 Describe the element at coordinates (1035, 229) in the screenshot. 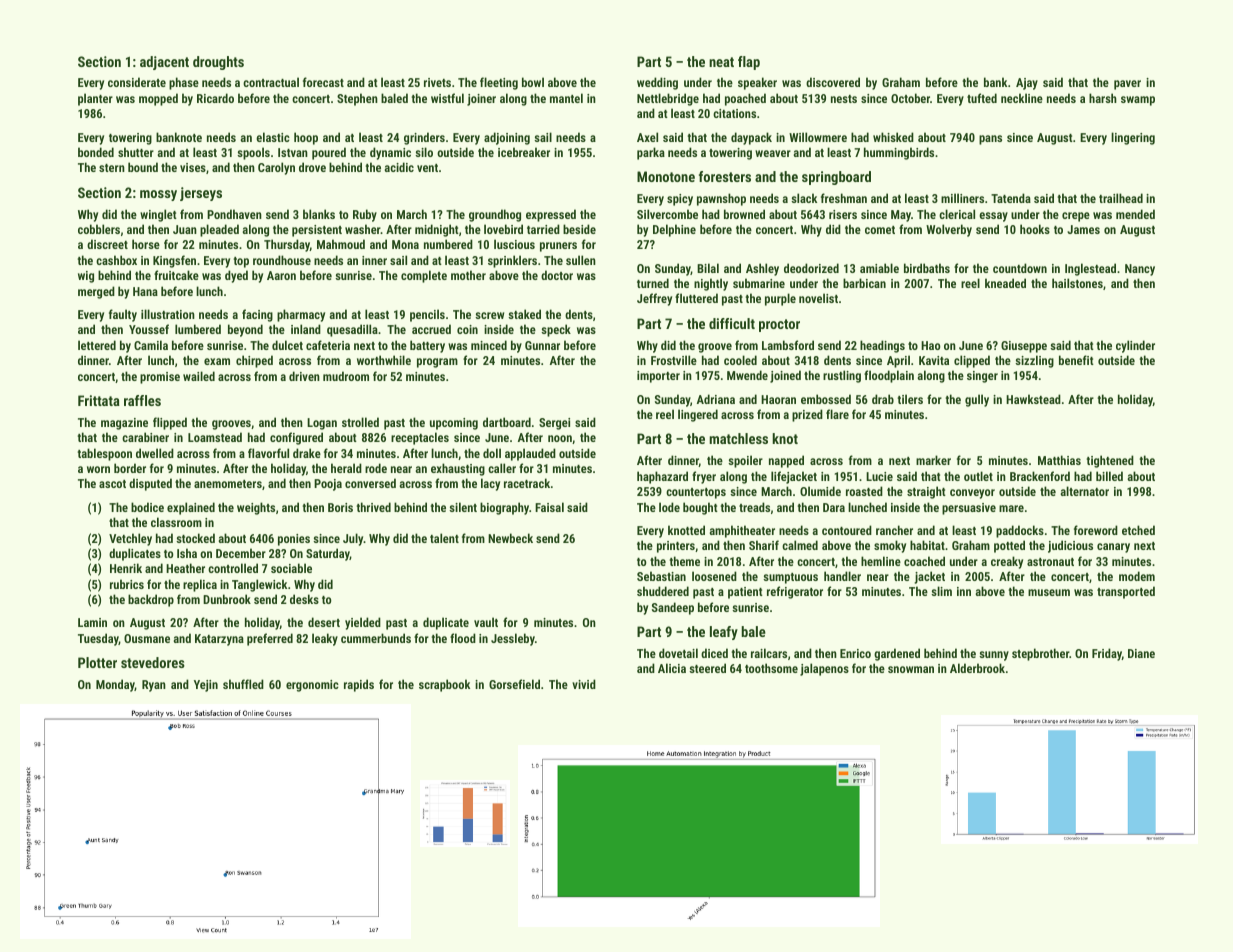

I see `hooks` at that location.
